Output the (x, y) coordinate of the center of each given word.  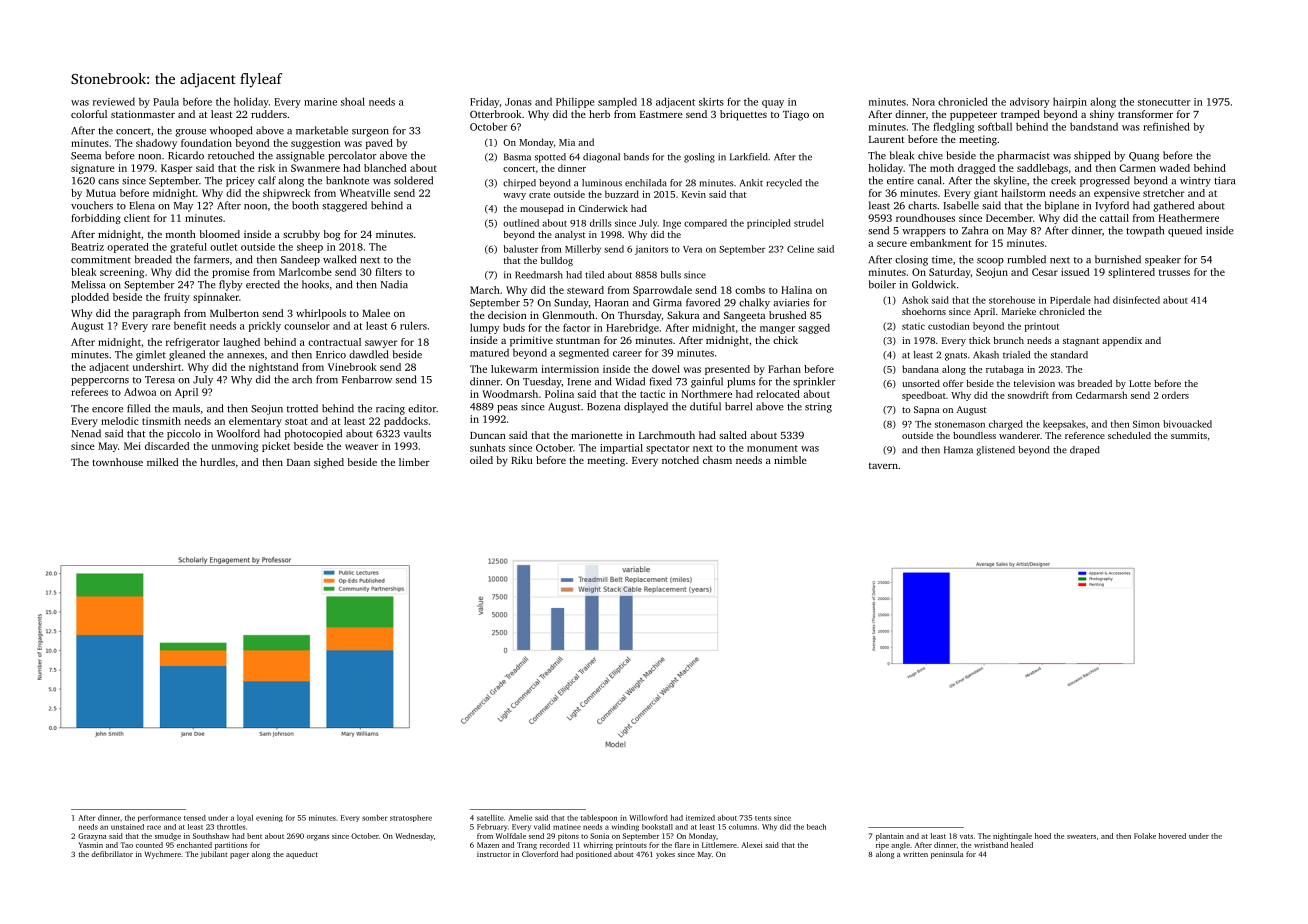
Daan (298, 462)
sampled (617, 102)
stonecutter (1164, 102)
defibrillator (112, 854)
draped (1085, 451)
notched (680, 460)
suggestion (316, 144)
